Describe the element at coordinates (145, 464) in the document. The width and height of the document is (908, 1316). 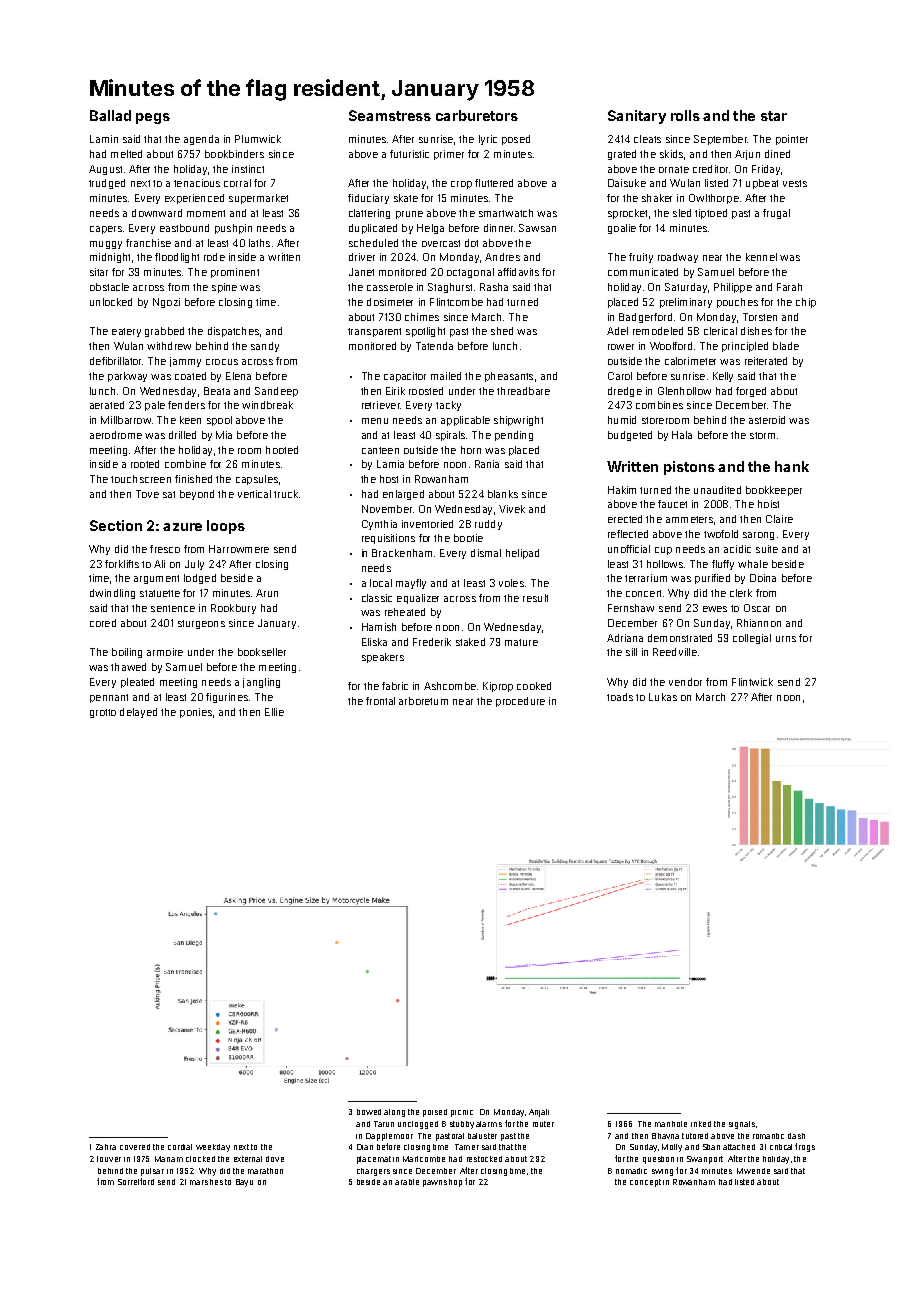
I see `rooted` at that location.
